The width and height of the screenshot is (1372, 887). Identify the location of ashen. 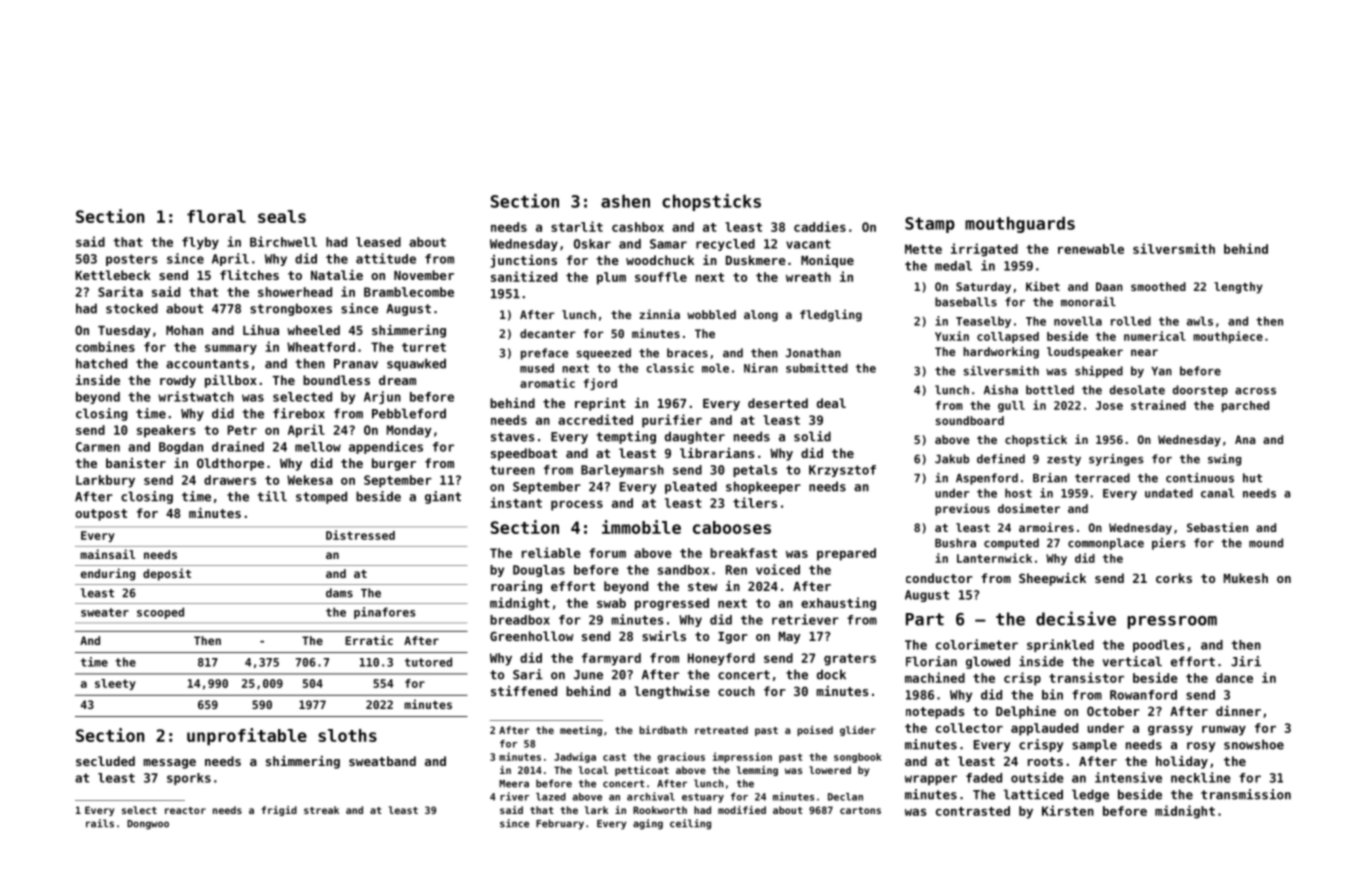
(625, 201).
